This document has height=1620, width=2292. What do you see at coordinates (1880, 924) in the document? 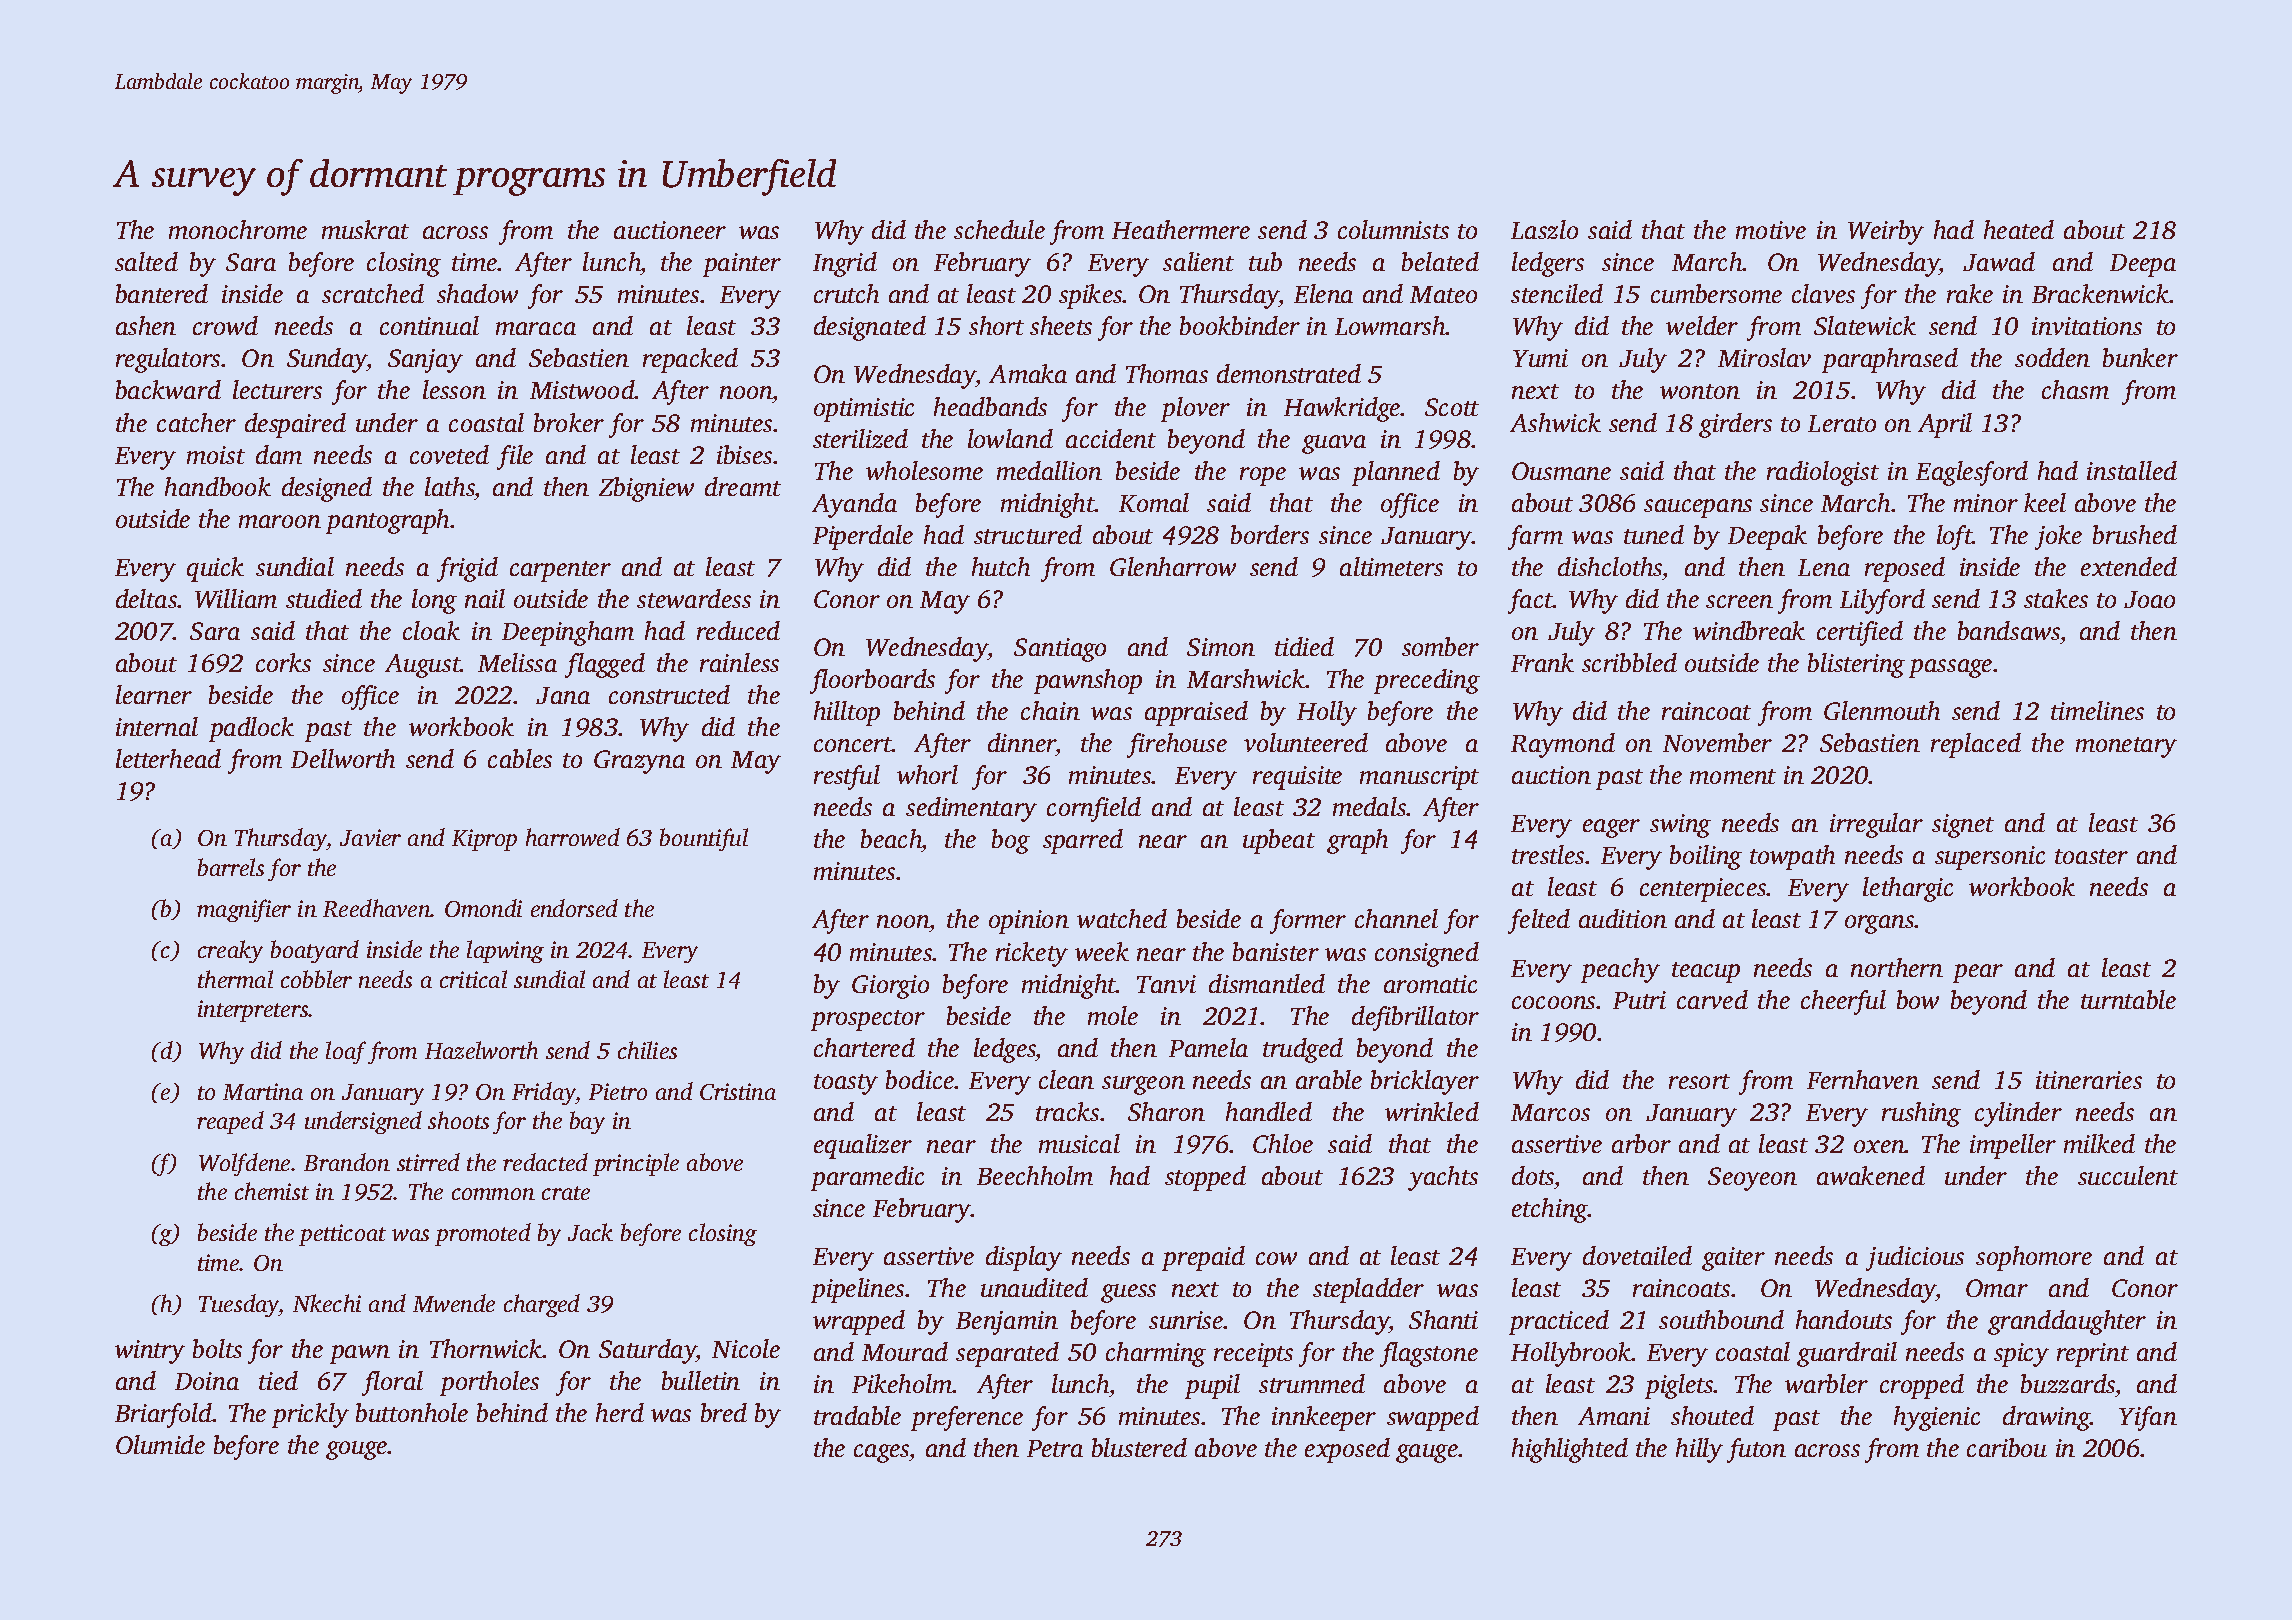
I see `organs` at bounding box center [1880, 924].
